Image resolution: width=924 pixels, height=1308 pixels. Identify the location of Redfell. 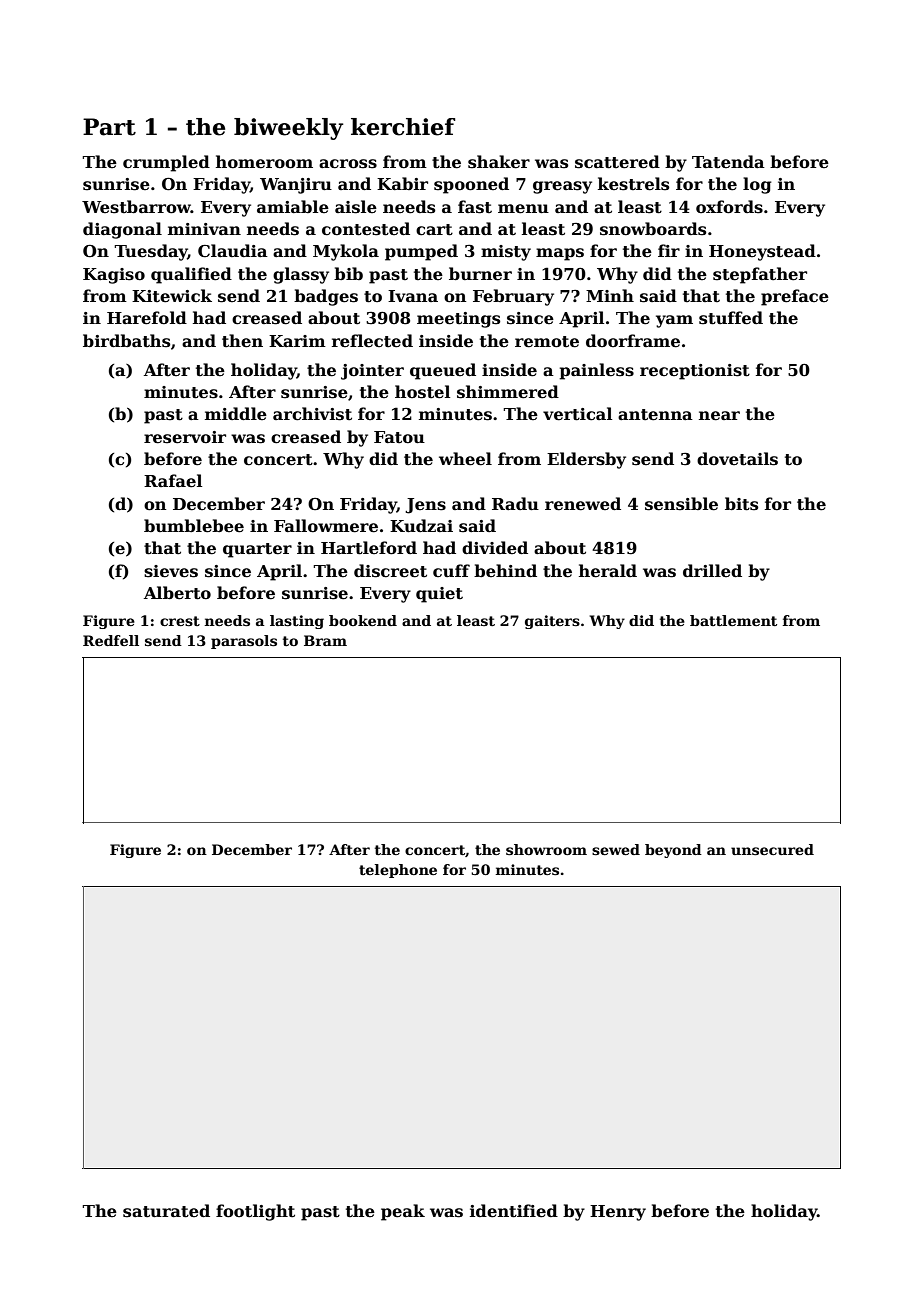
(111, 640).
